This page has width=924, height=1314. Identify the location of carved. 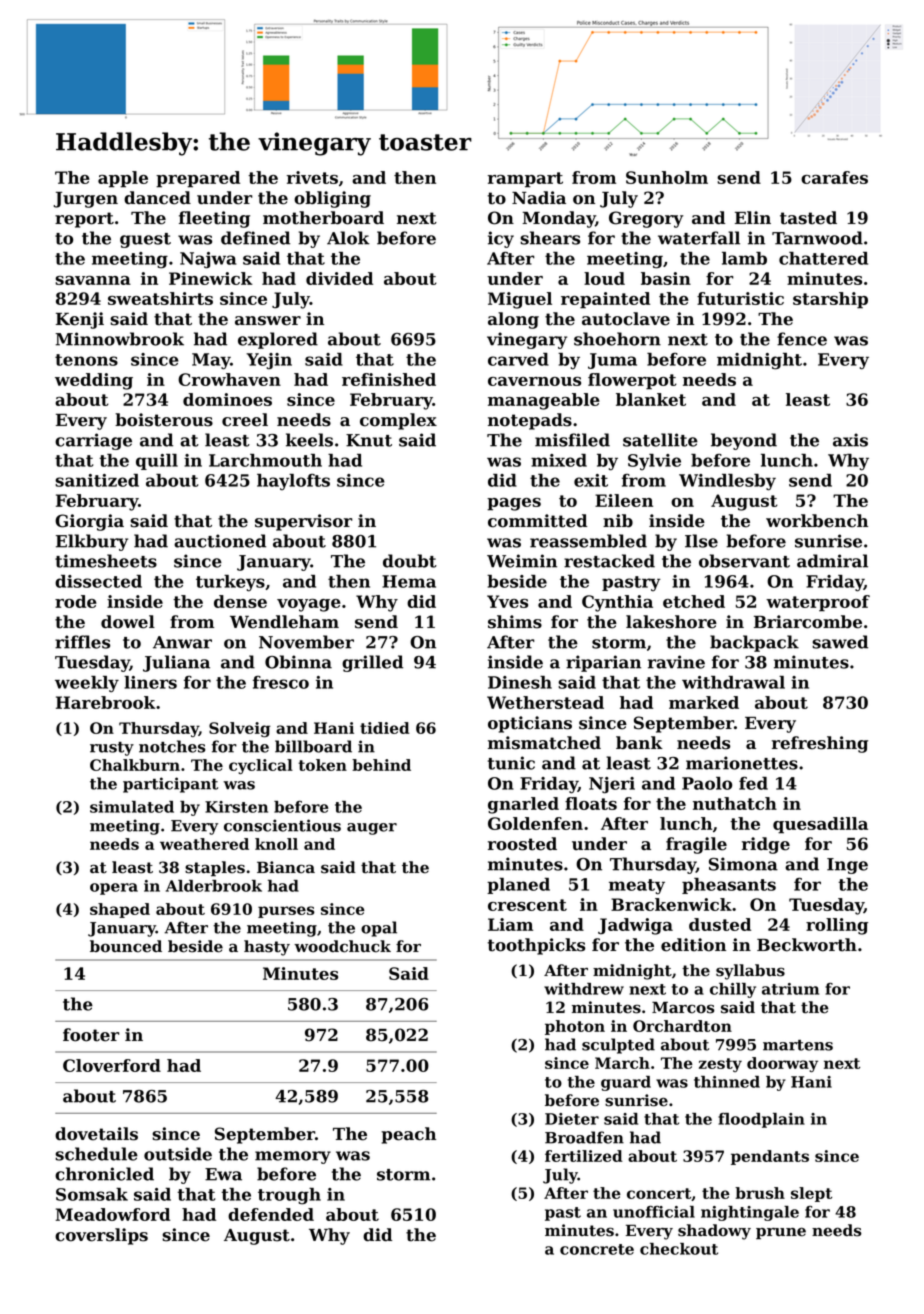
(518, 359).
